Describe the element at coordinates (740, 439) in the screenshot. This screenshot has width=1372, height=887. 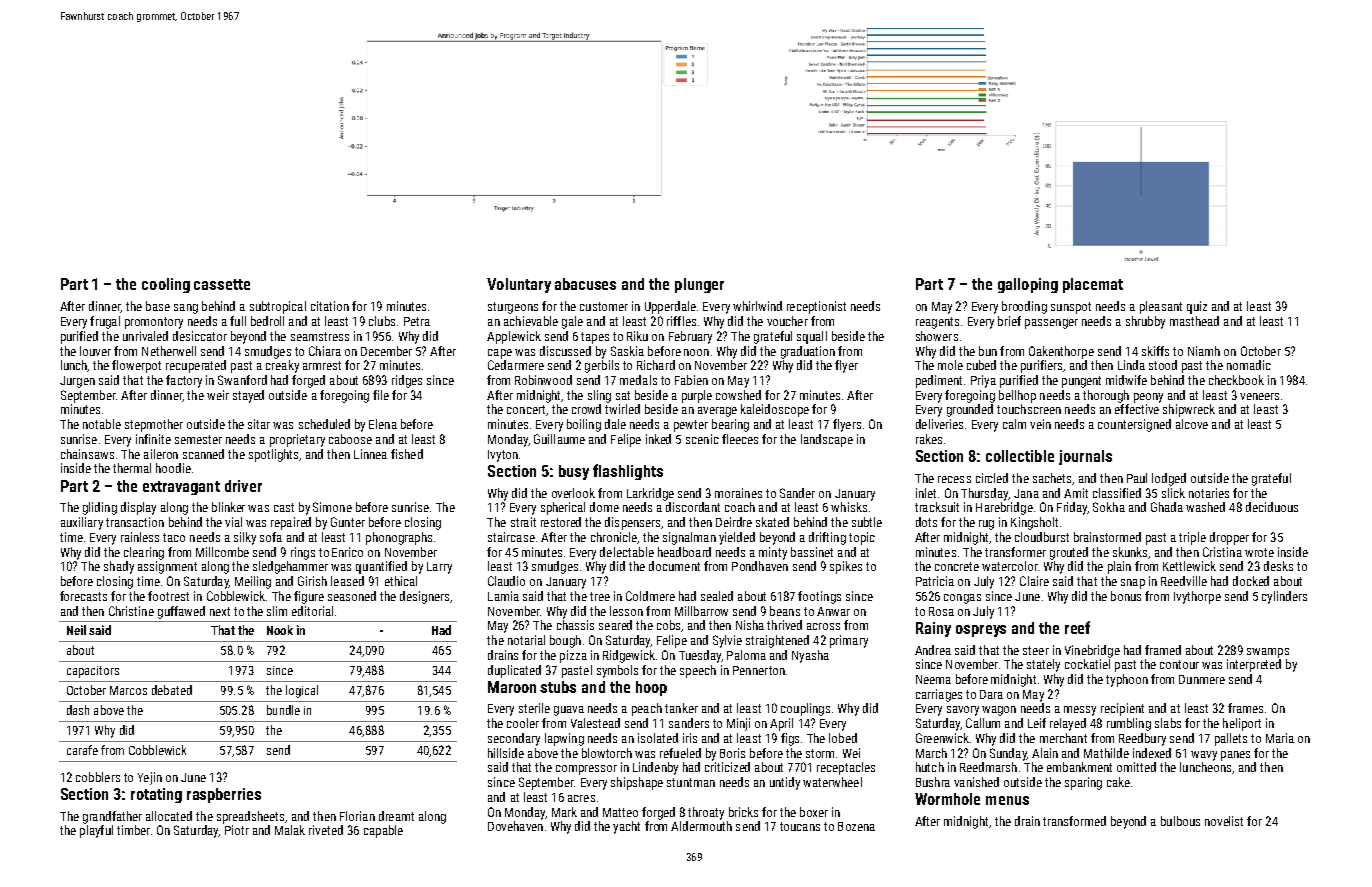
I see `fleeces` at that location.
